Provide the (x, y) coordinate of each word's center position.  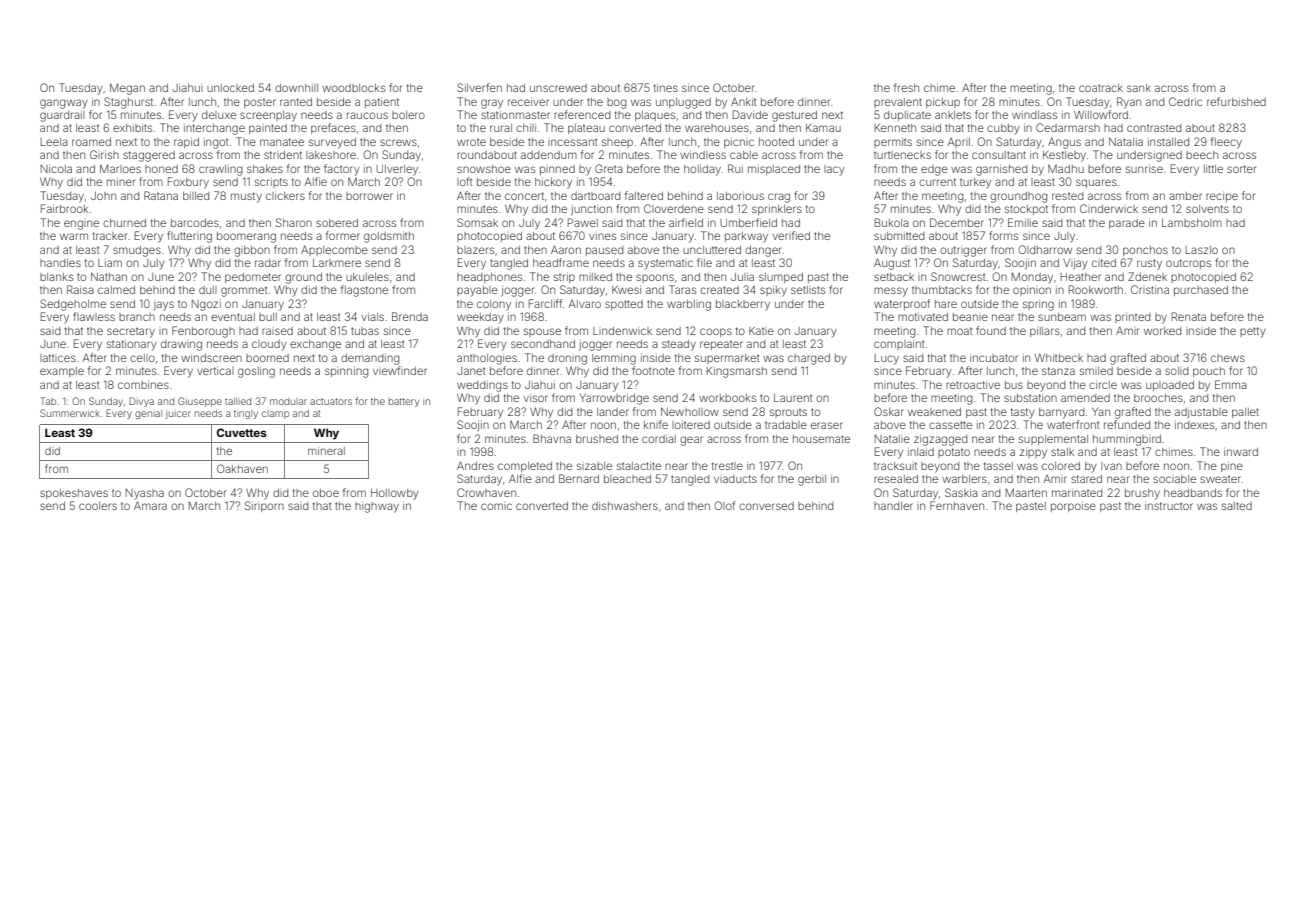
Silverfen (479, 87)
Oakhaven (242, 468)
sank (1139, 88)
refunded (1127, 424)
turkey (975, 183)
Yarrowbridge (614, 399)
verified (791, 235)
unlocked (230, 88)
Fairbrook (65, 208)
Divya (141, 402)
